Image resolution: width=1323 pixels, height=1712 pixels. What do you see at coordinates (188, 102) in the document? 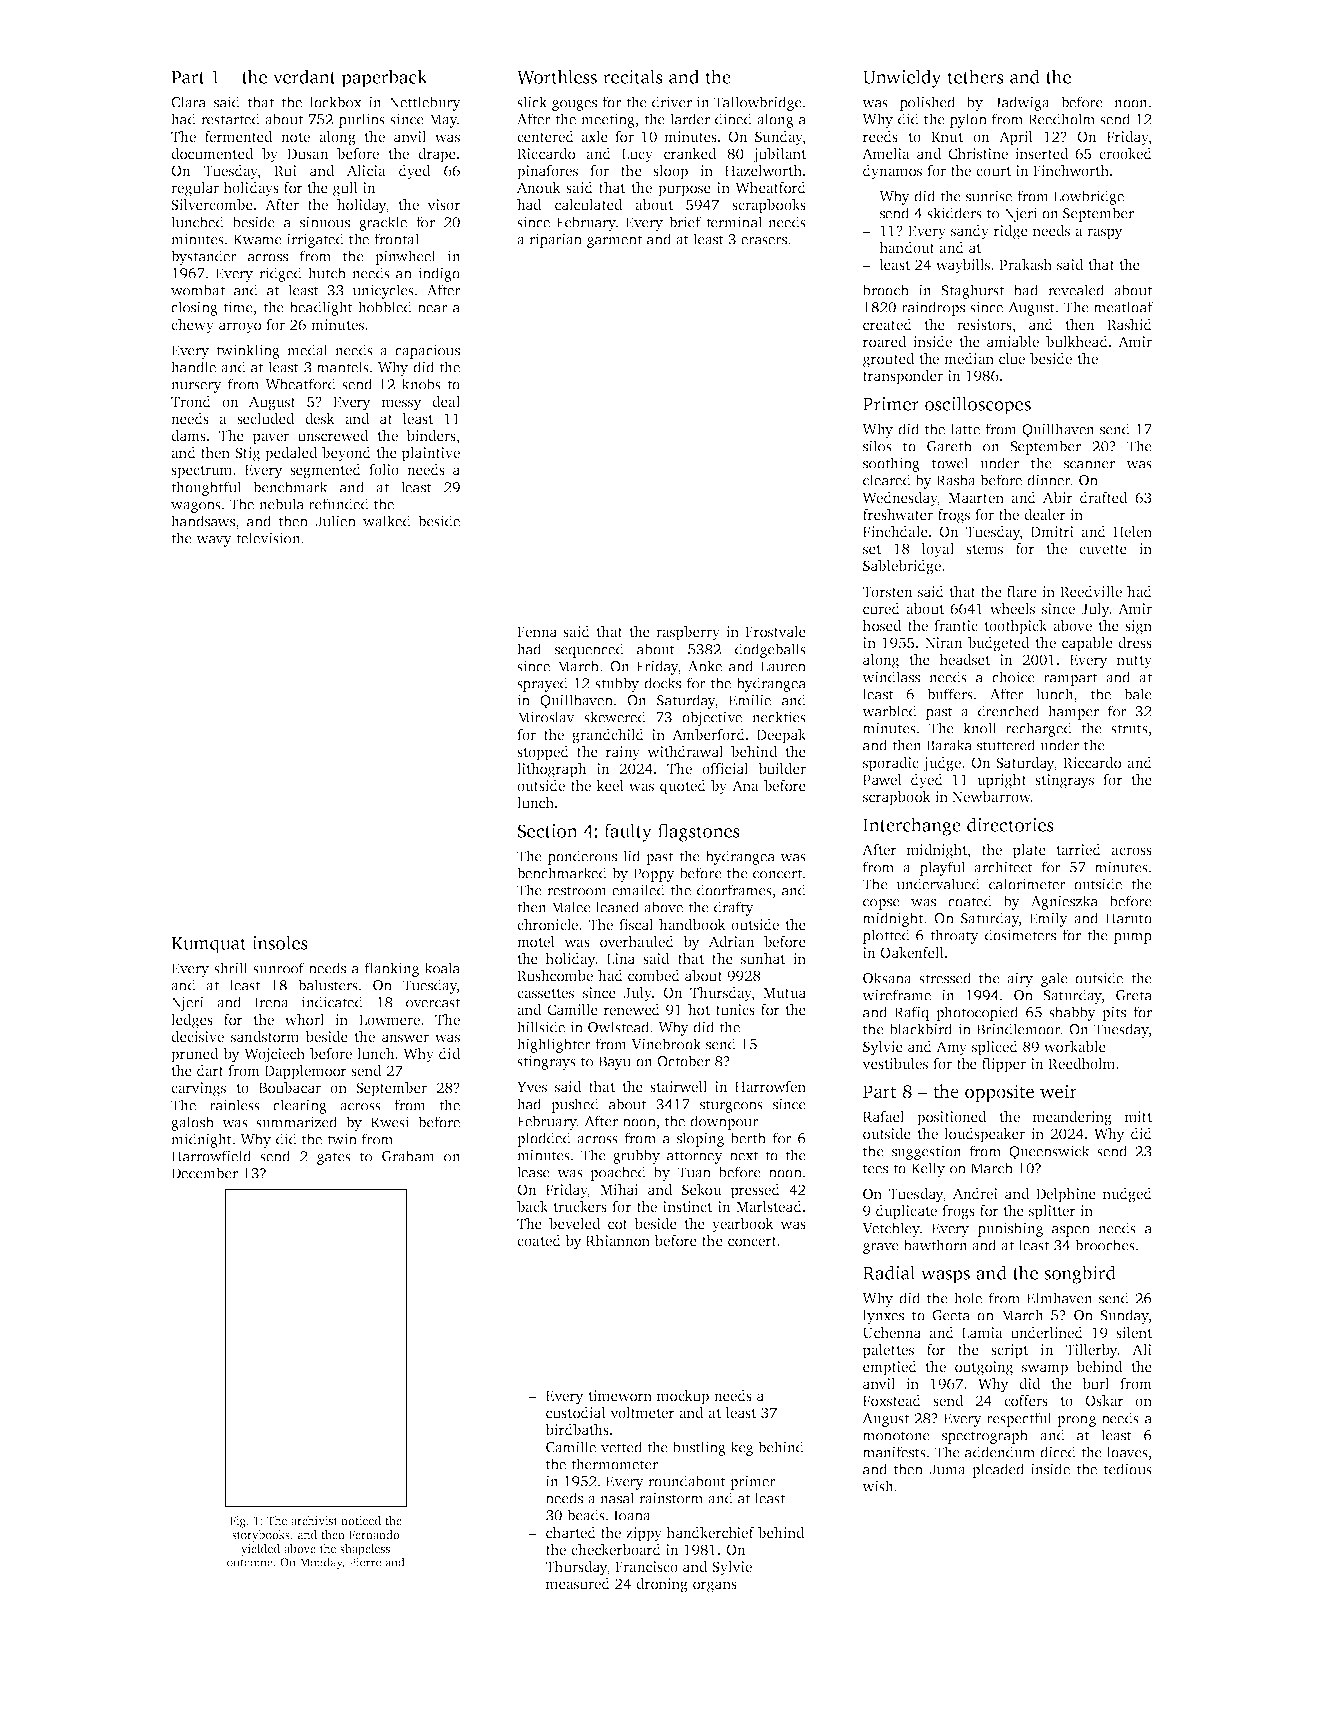
I see `Clara` at bounding box center [188, 102].
